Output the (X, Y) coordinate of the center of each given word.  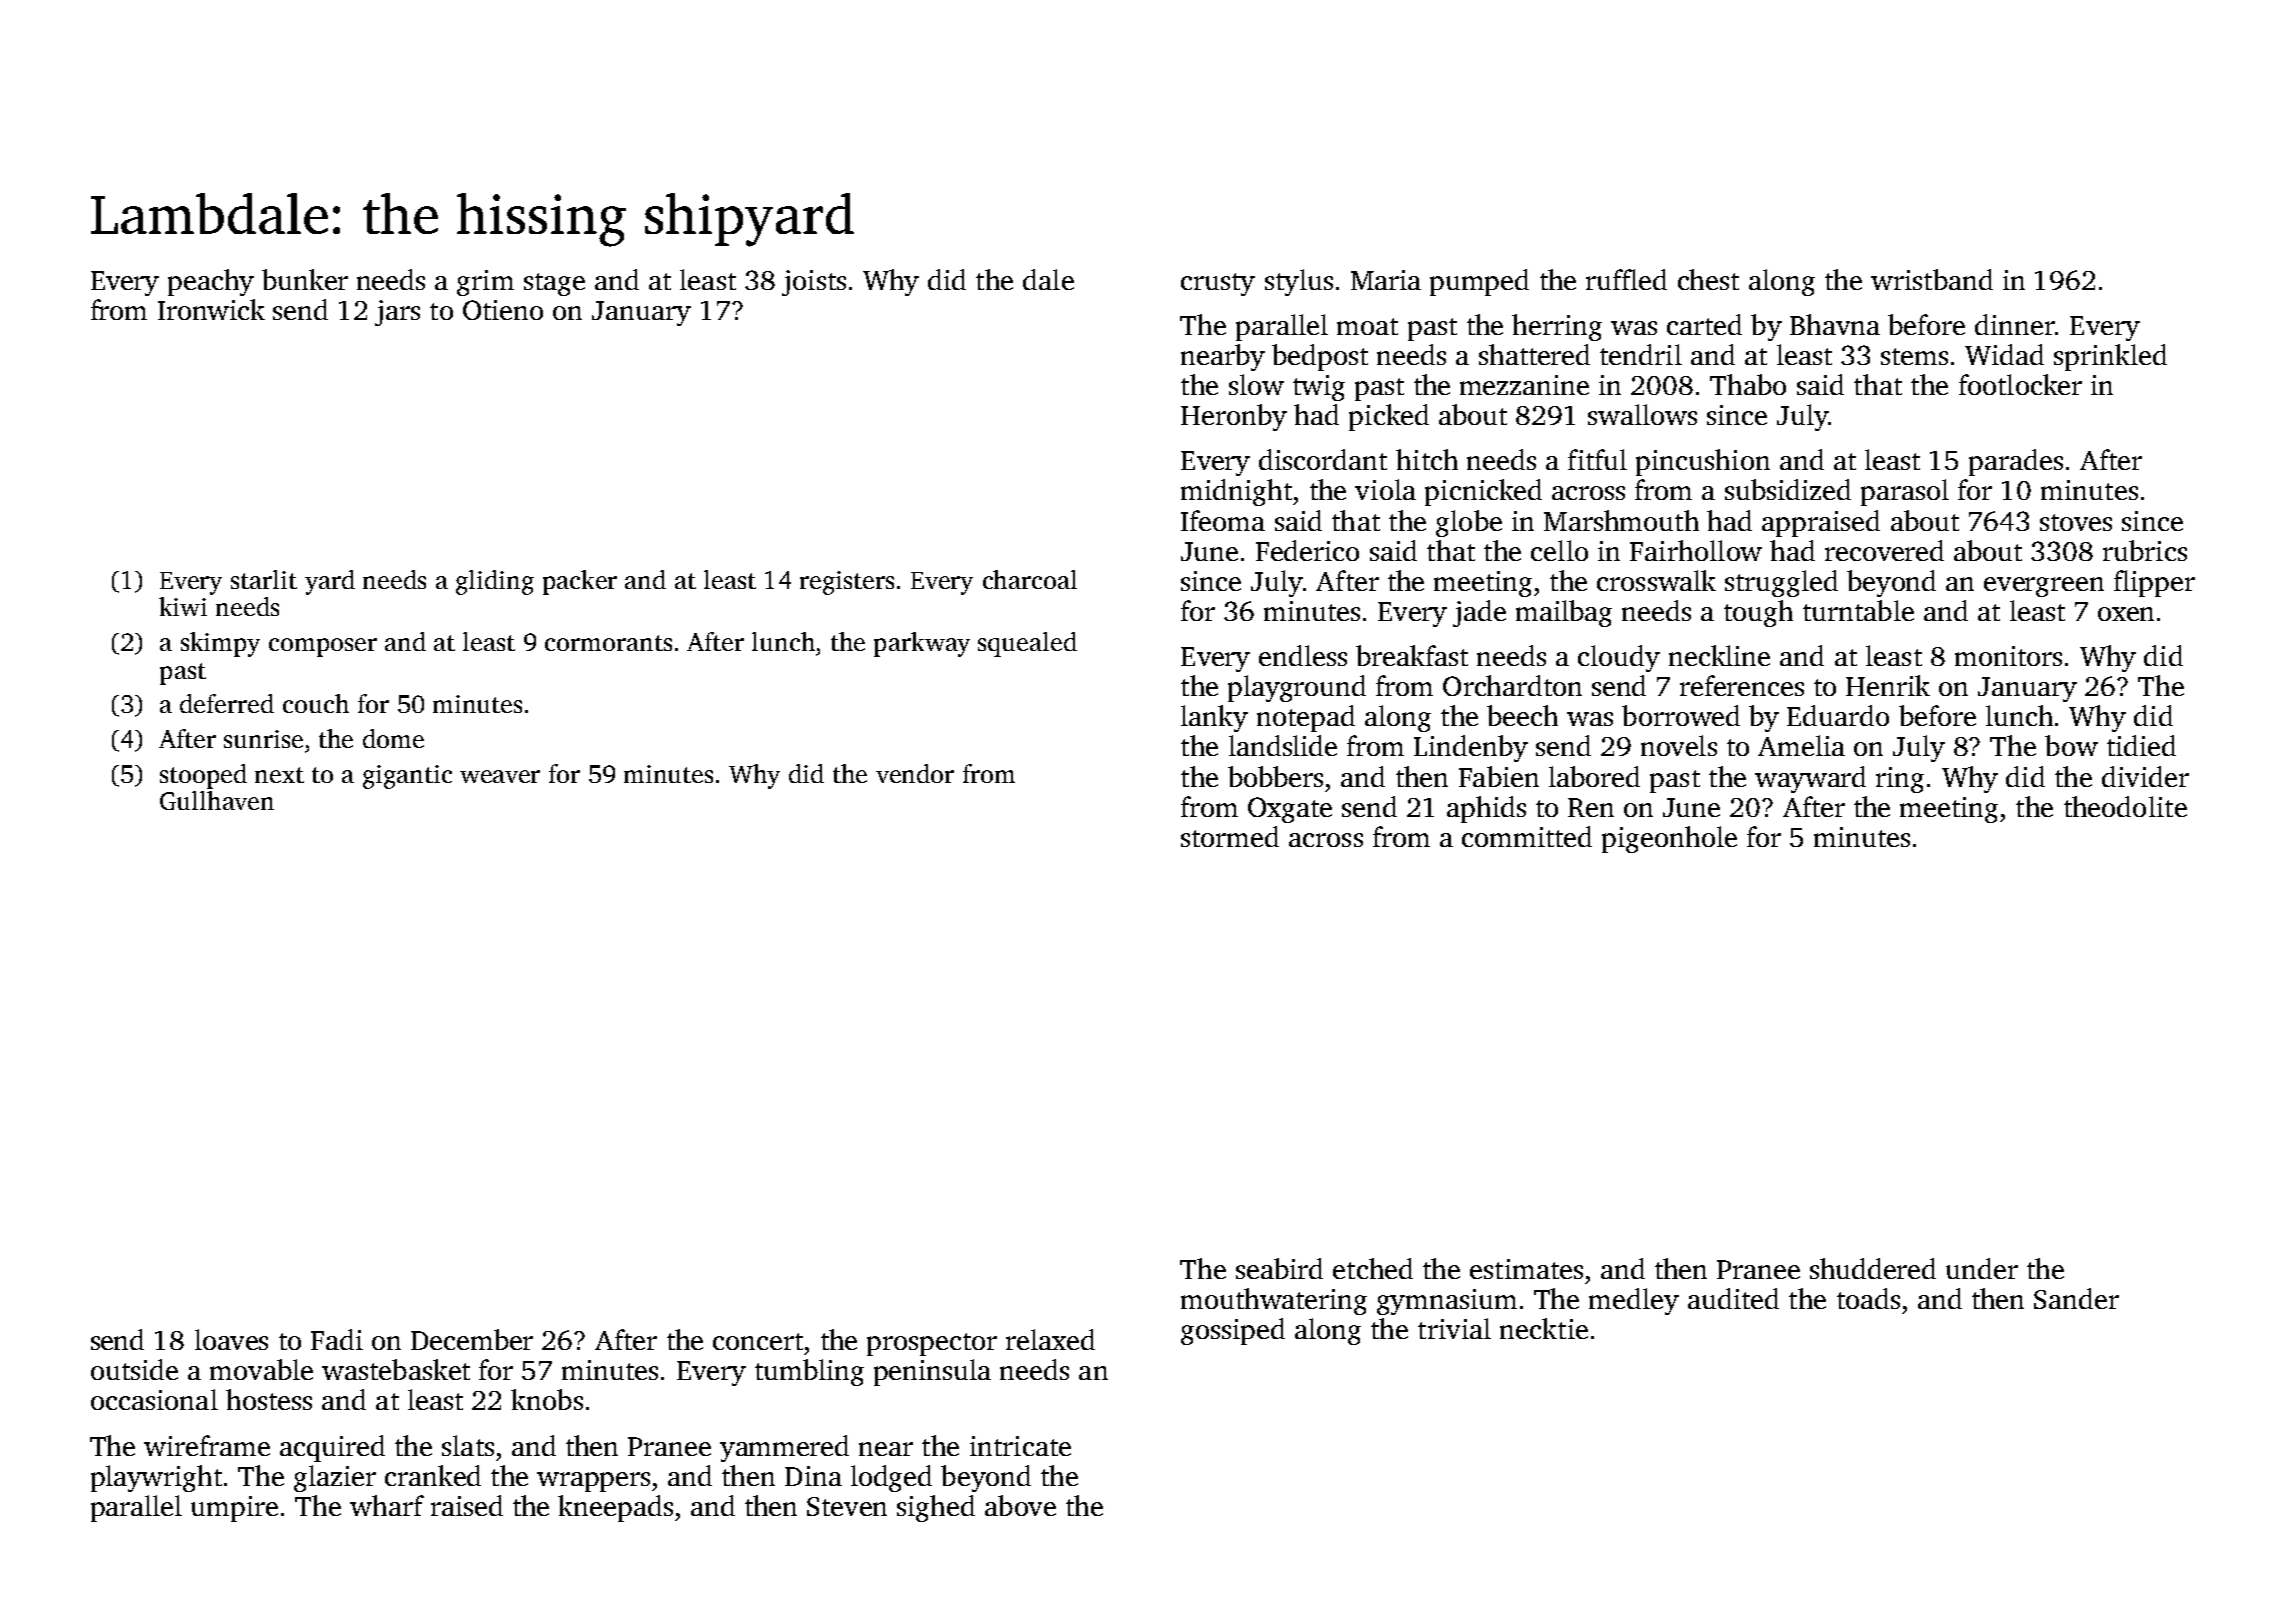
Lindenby (1471, 748)
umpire (234, 1509)
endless (1303, 655)
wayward (1810, 779)
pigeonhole (1669, 839)
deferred (227, 703)
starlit (264, 579)
